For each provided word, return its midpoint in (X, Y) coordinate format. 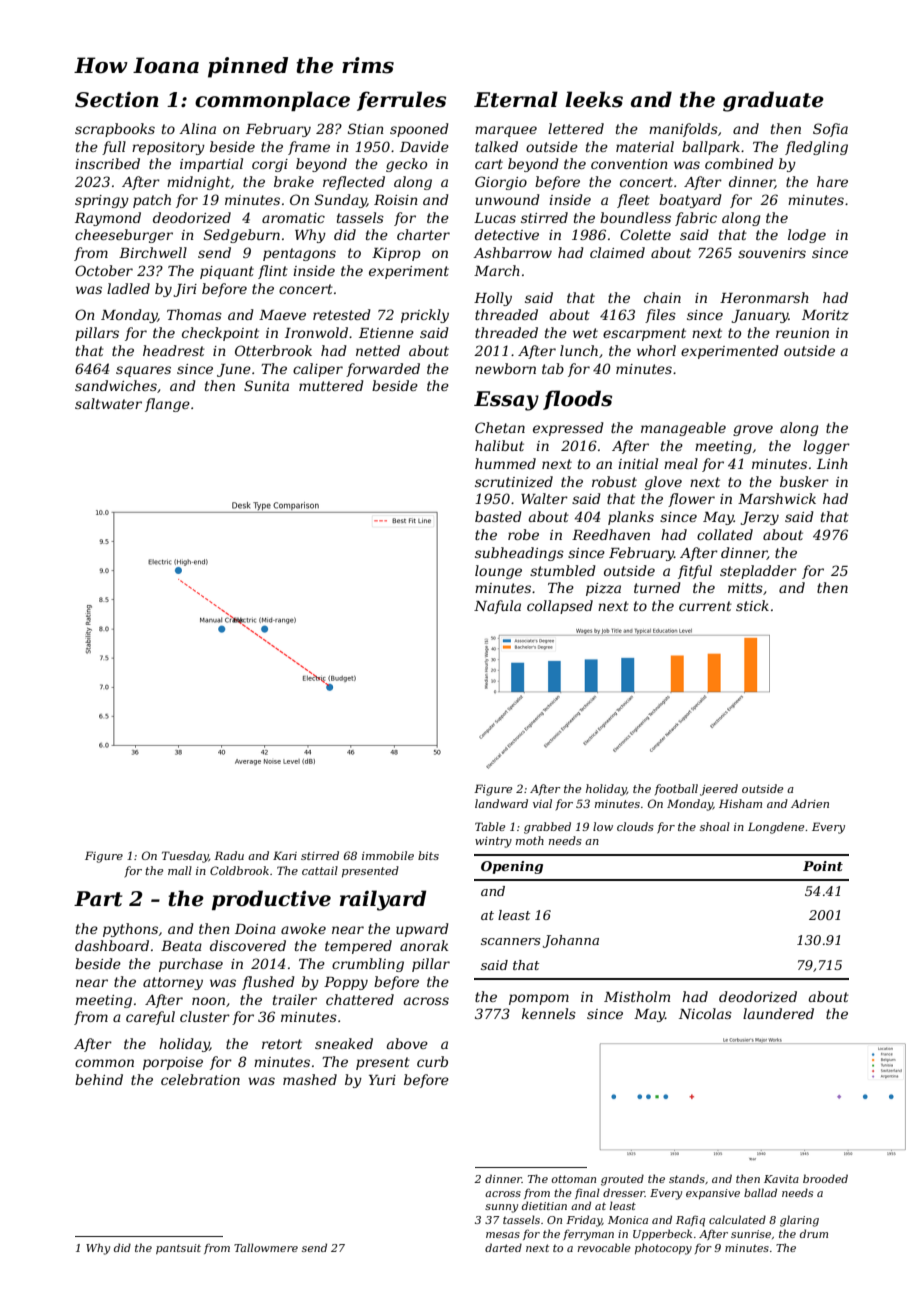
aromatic (293, 218)
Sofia (830, 130)
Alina (197, 128)
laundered (778, 1013)
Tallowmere (266, 1247)
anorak (424, 945)
